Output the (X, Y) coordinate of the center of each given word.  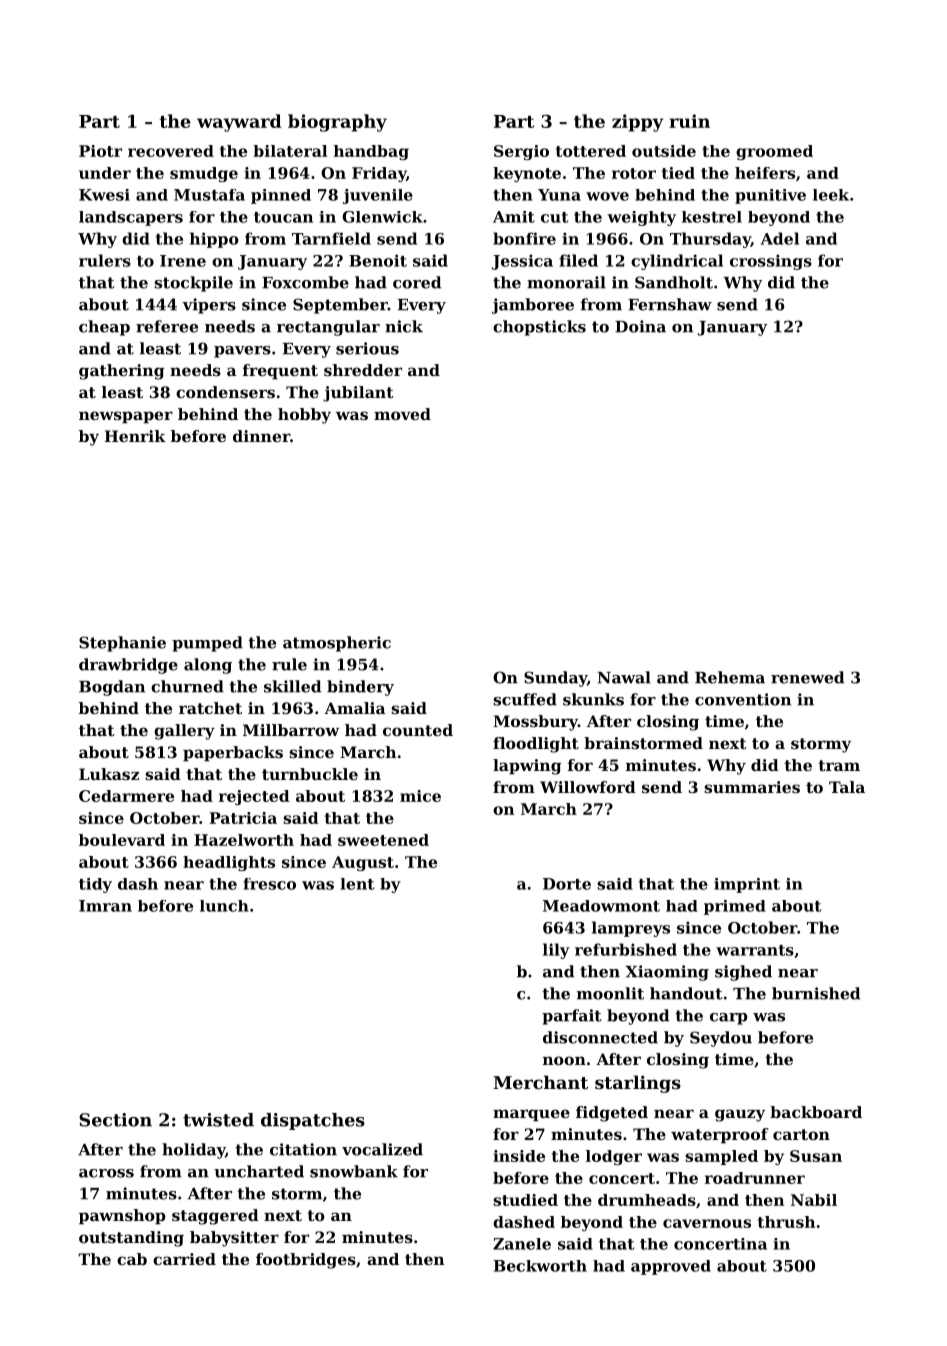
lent (357, 884)
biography (337, 123)
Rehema (730, 677)
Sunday (555, 679)
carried (184, 1259)
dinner (261, 436)
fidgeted (612, 1114)
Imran (105, 906)
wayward (239, 123)
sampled (721, 1157)
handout (686, 993)
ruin (689, 121)
